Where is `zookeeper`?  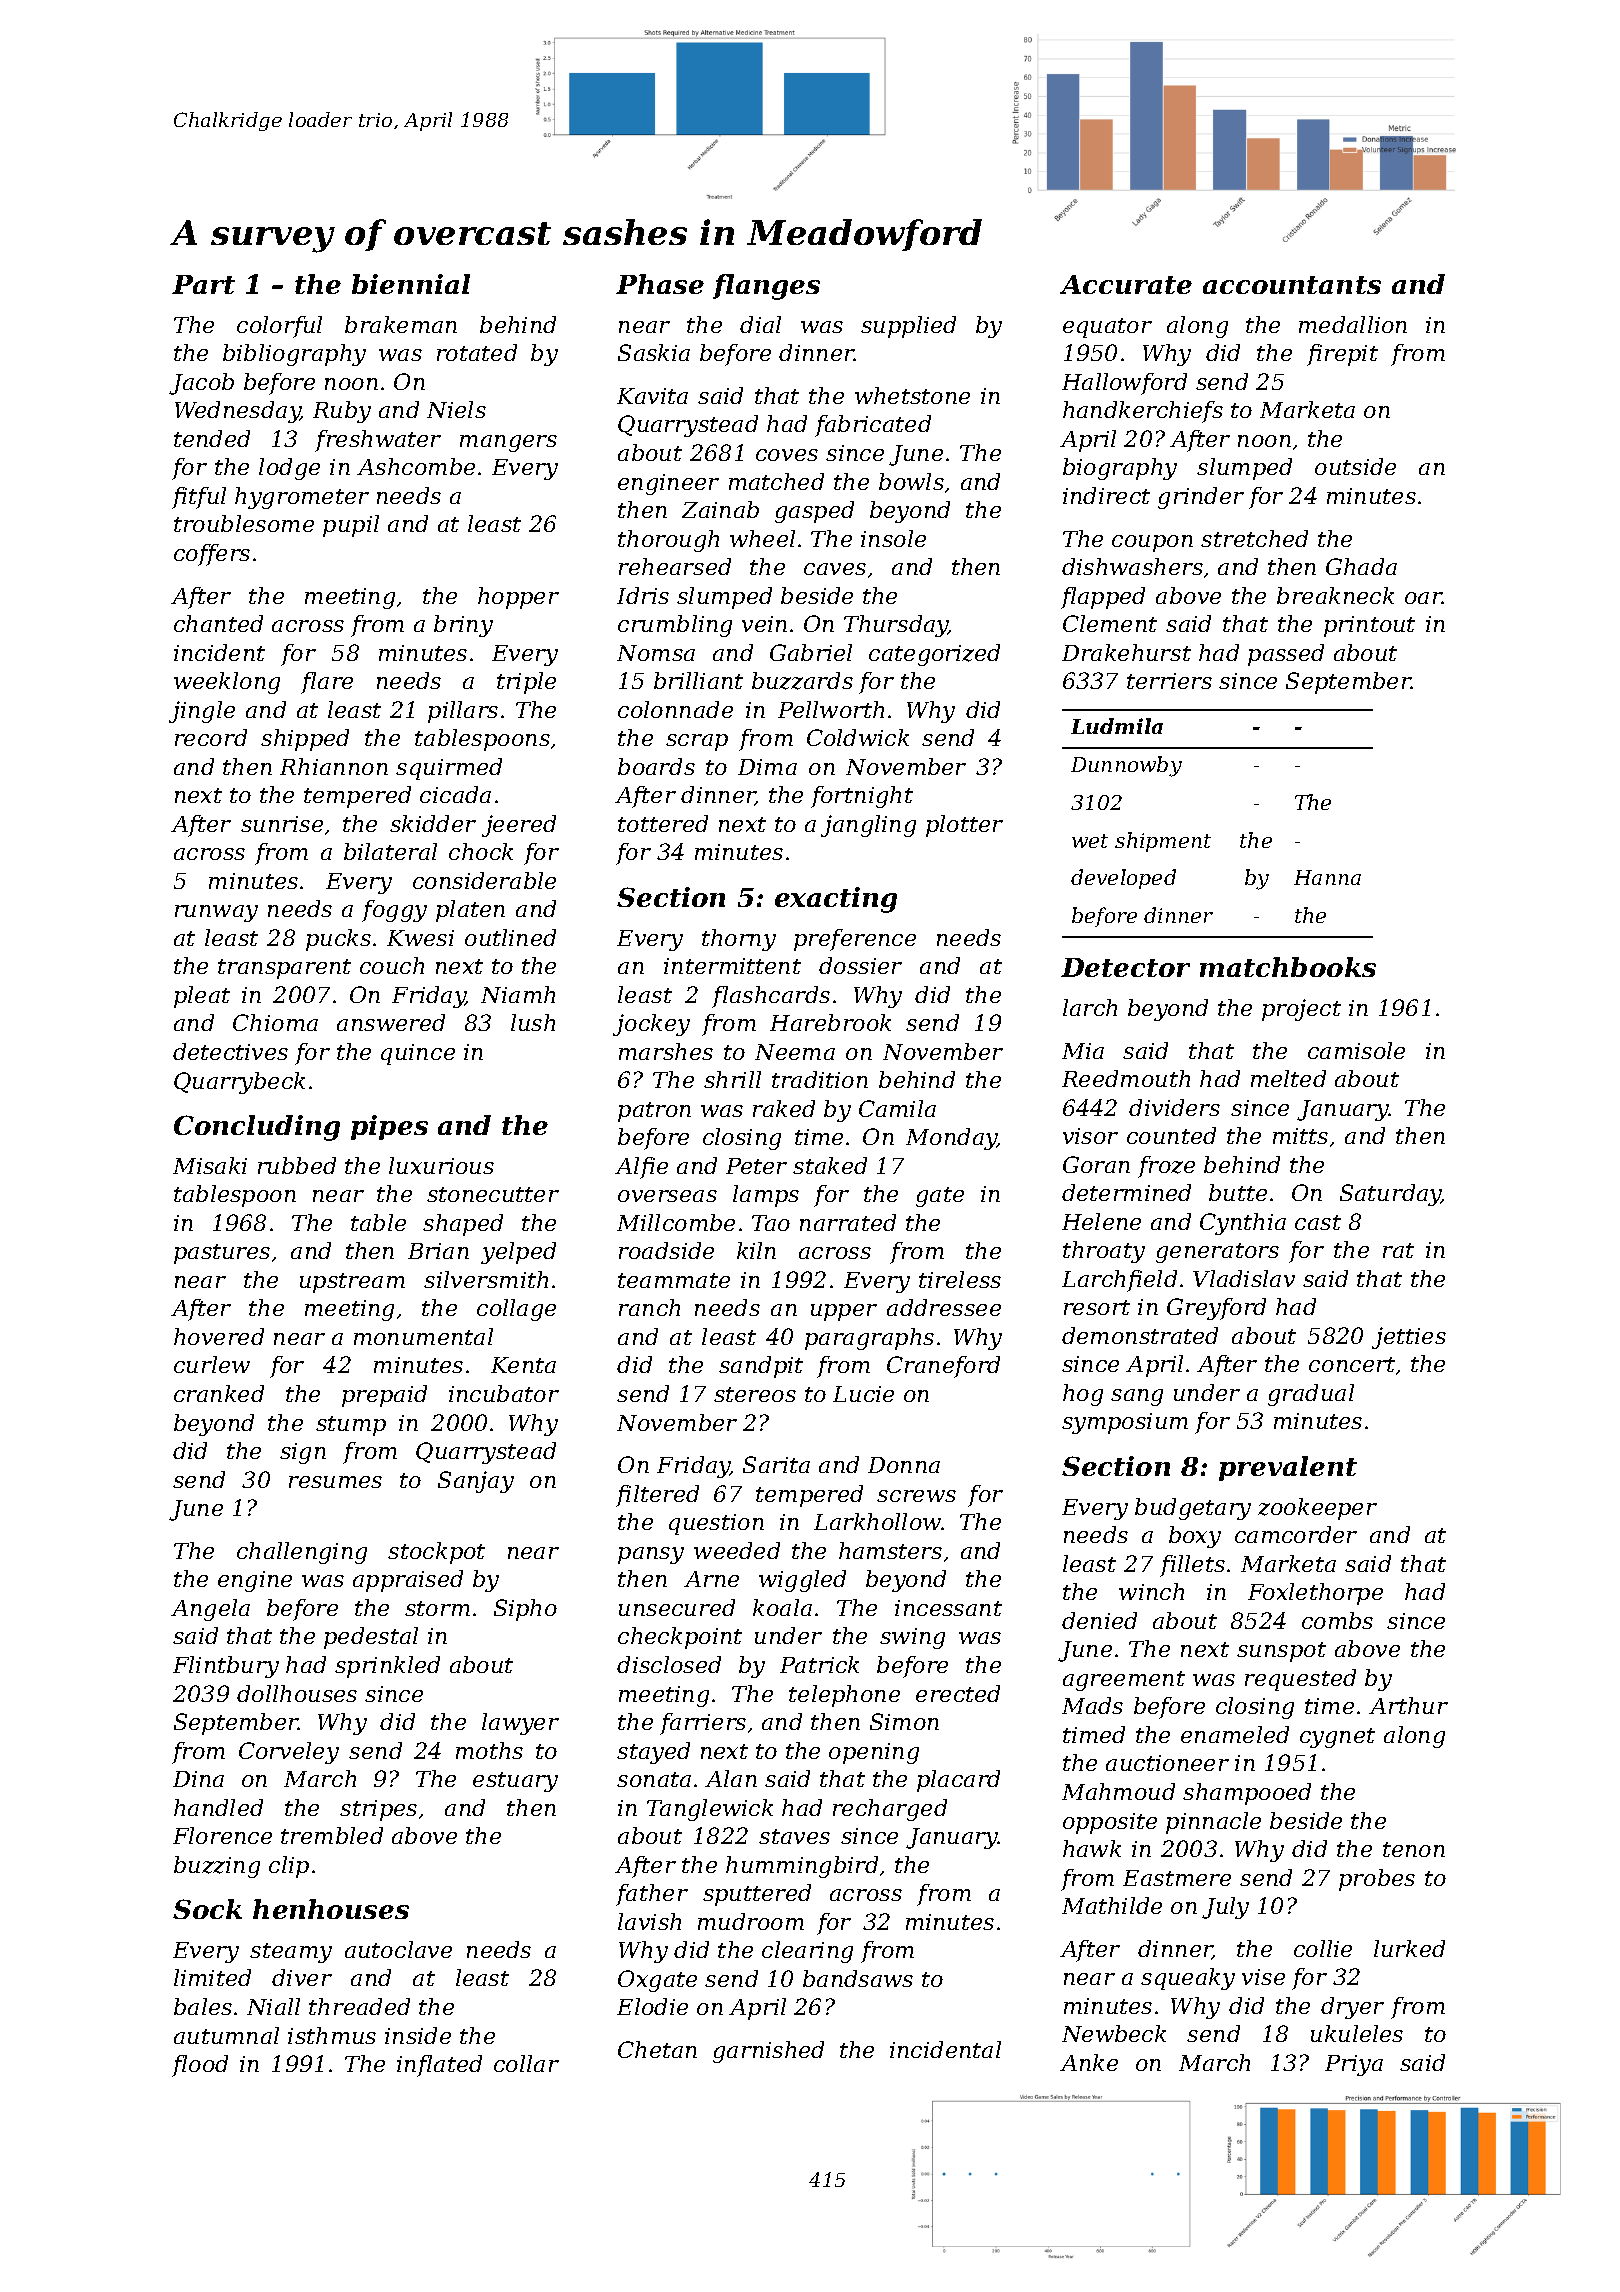
zookeeper is located at coordinates (1317, 1509).
